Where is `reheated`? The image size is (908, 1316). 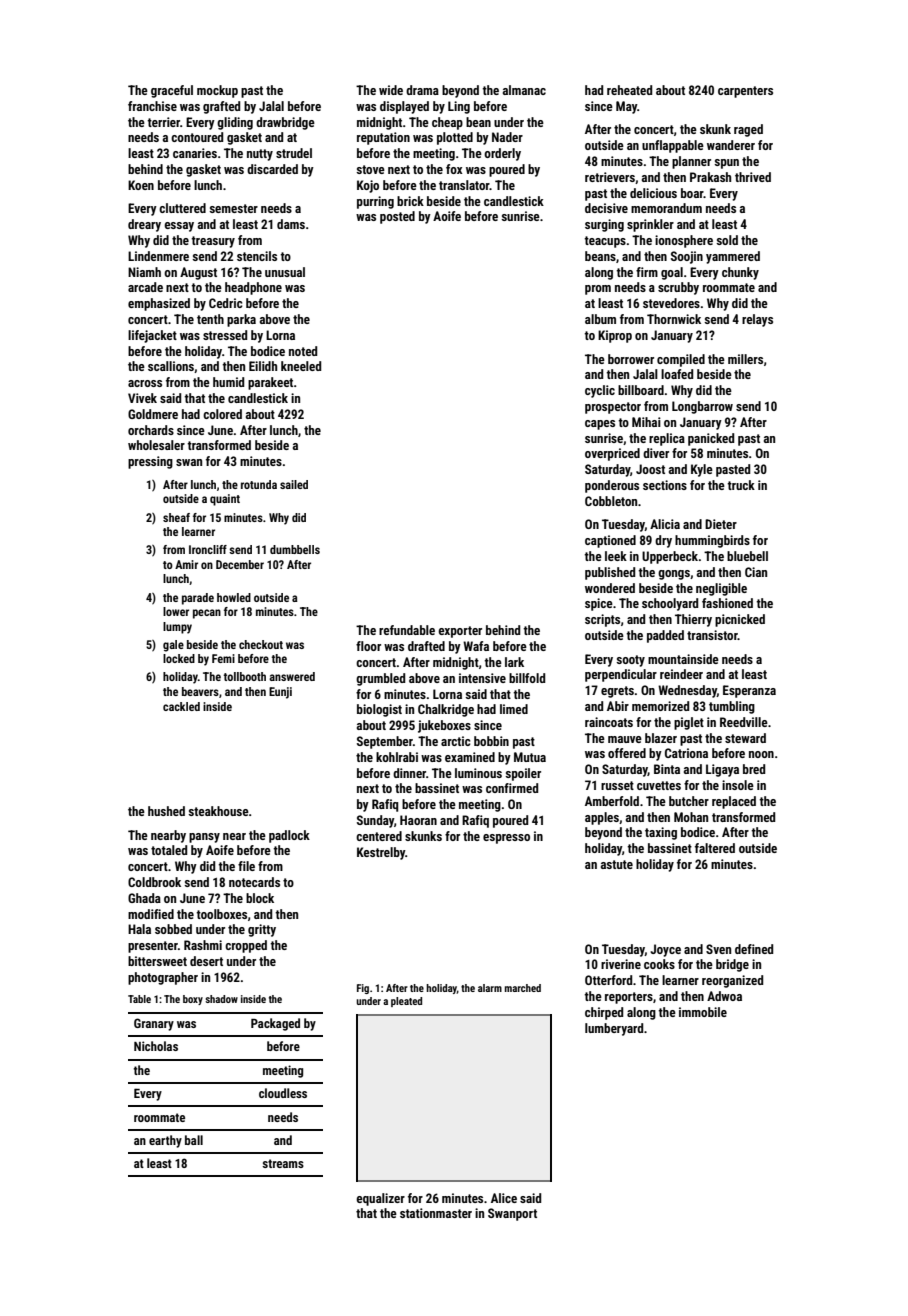
reheated is located at coordinates (629, 90).
